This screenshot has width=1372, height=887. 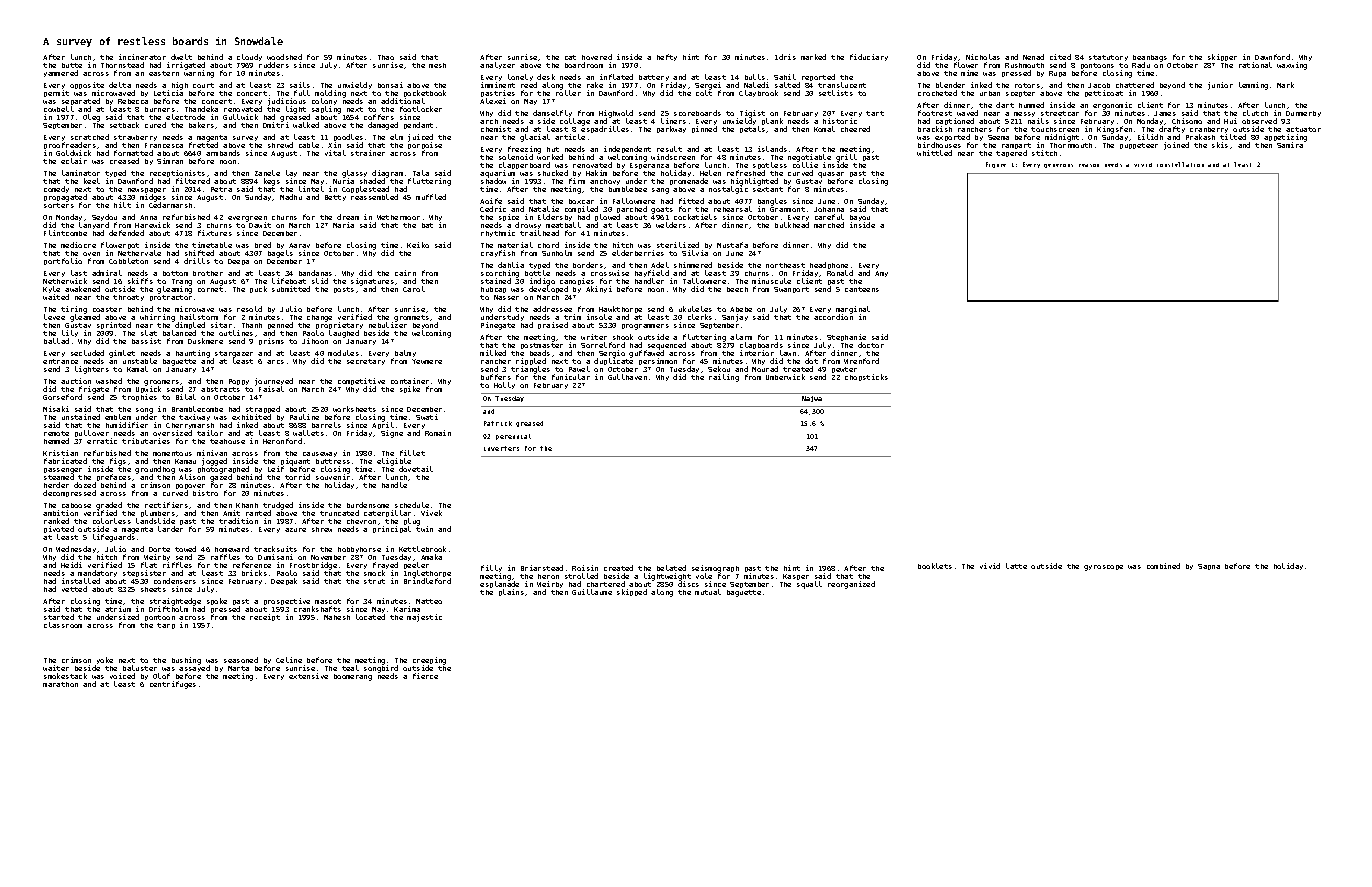 I want to click on skipper, so click(x=1222, y=57).
